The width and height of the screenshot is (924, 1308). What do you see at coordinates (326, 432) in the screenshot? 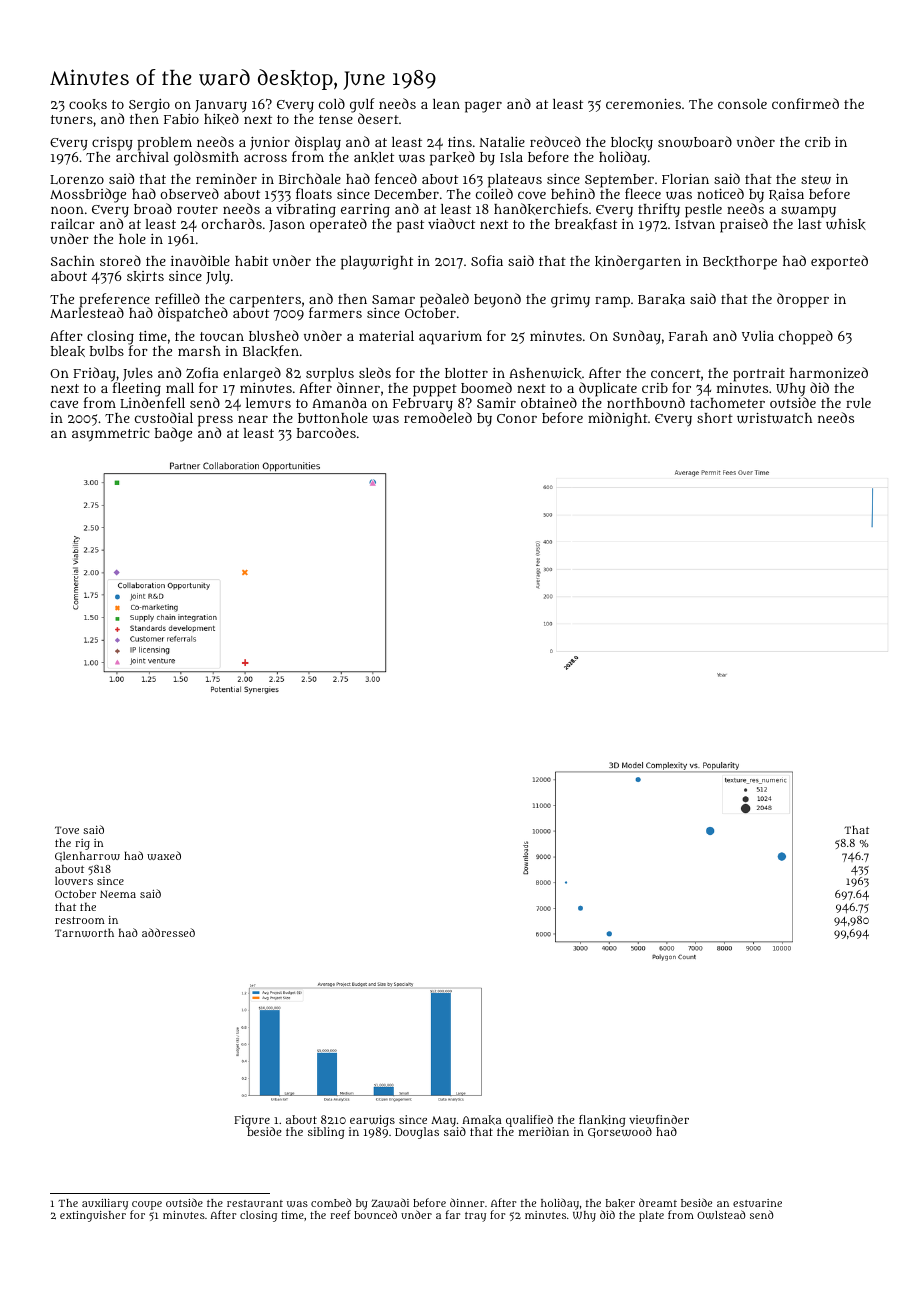
I see `barcodes` at bounding box center [326, 432].
